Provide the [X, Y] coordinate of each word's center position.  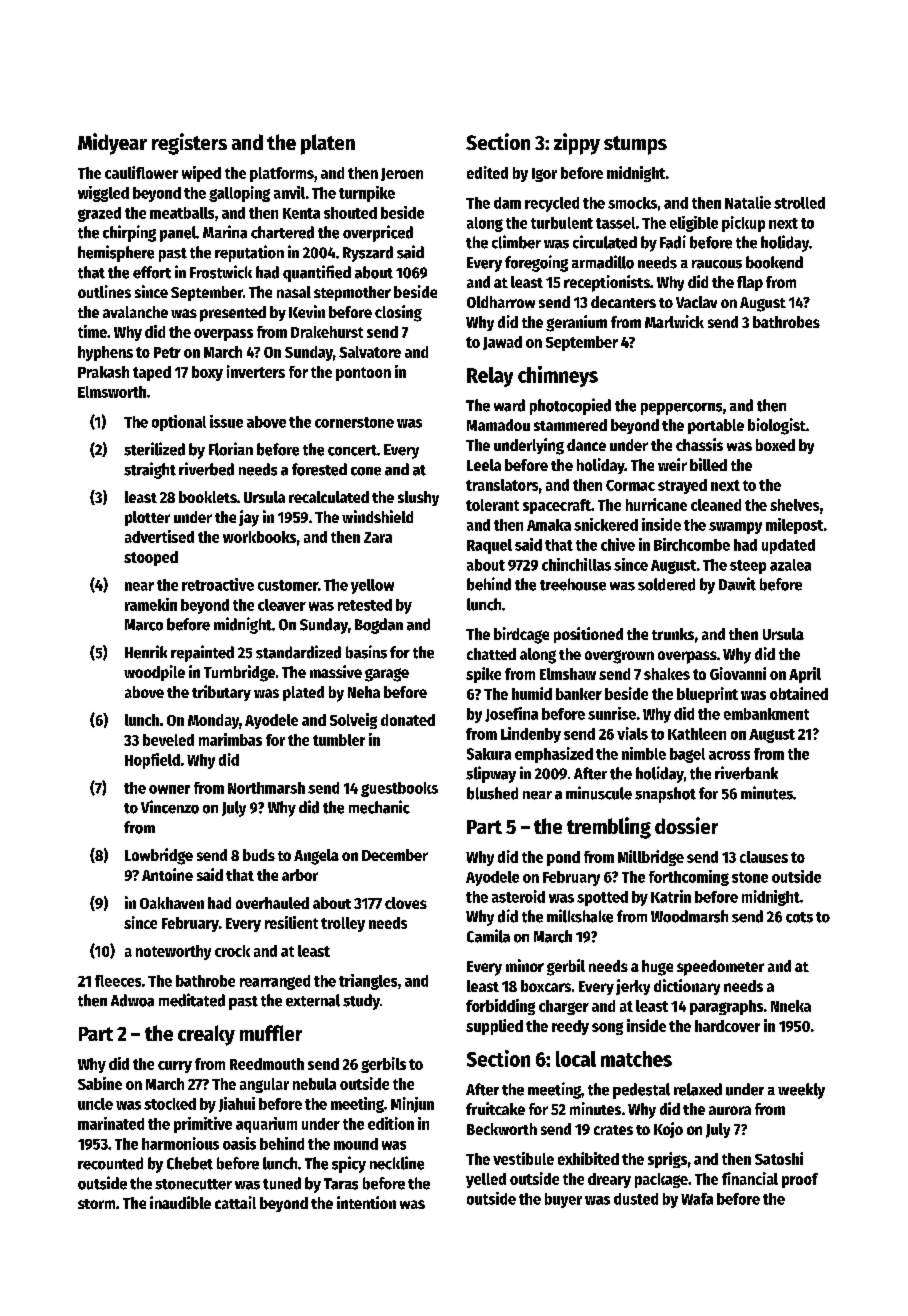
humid [532, 693]
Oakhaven [172, 903]
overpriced [378, 233]
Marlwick [674, 321]
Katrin [671, 896]
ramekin [151, 604]
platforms [282, 174]
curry [175, 1067]
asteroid [518, 896]
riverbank [746, 773]
